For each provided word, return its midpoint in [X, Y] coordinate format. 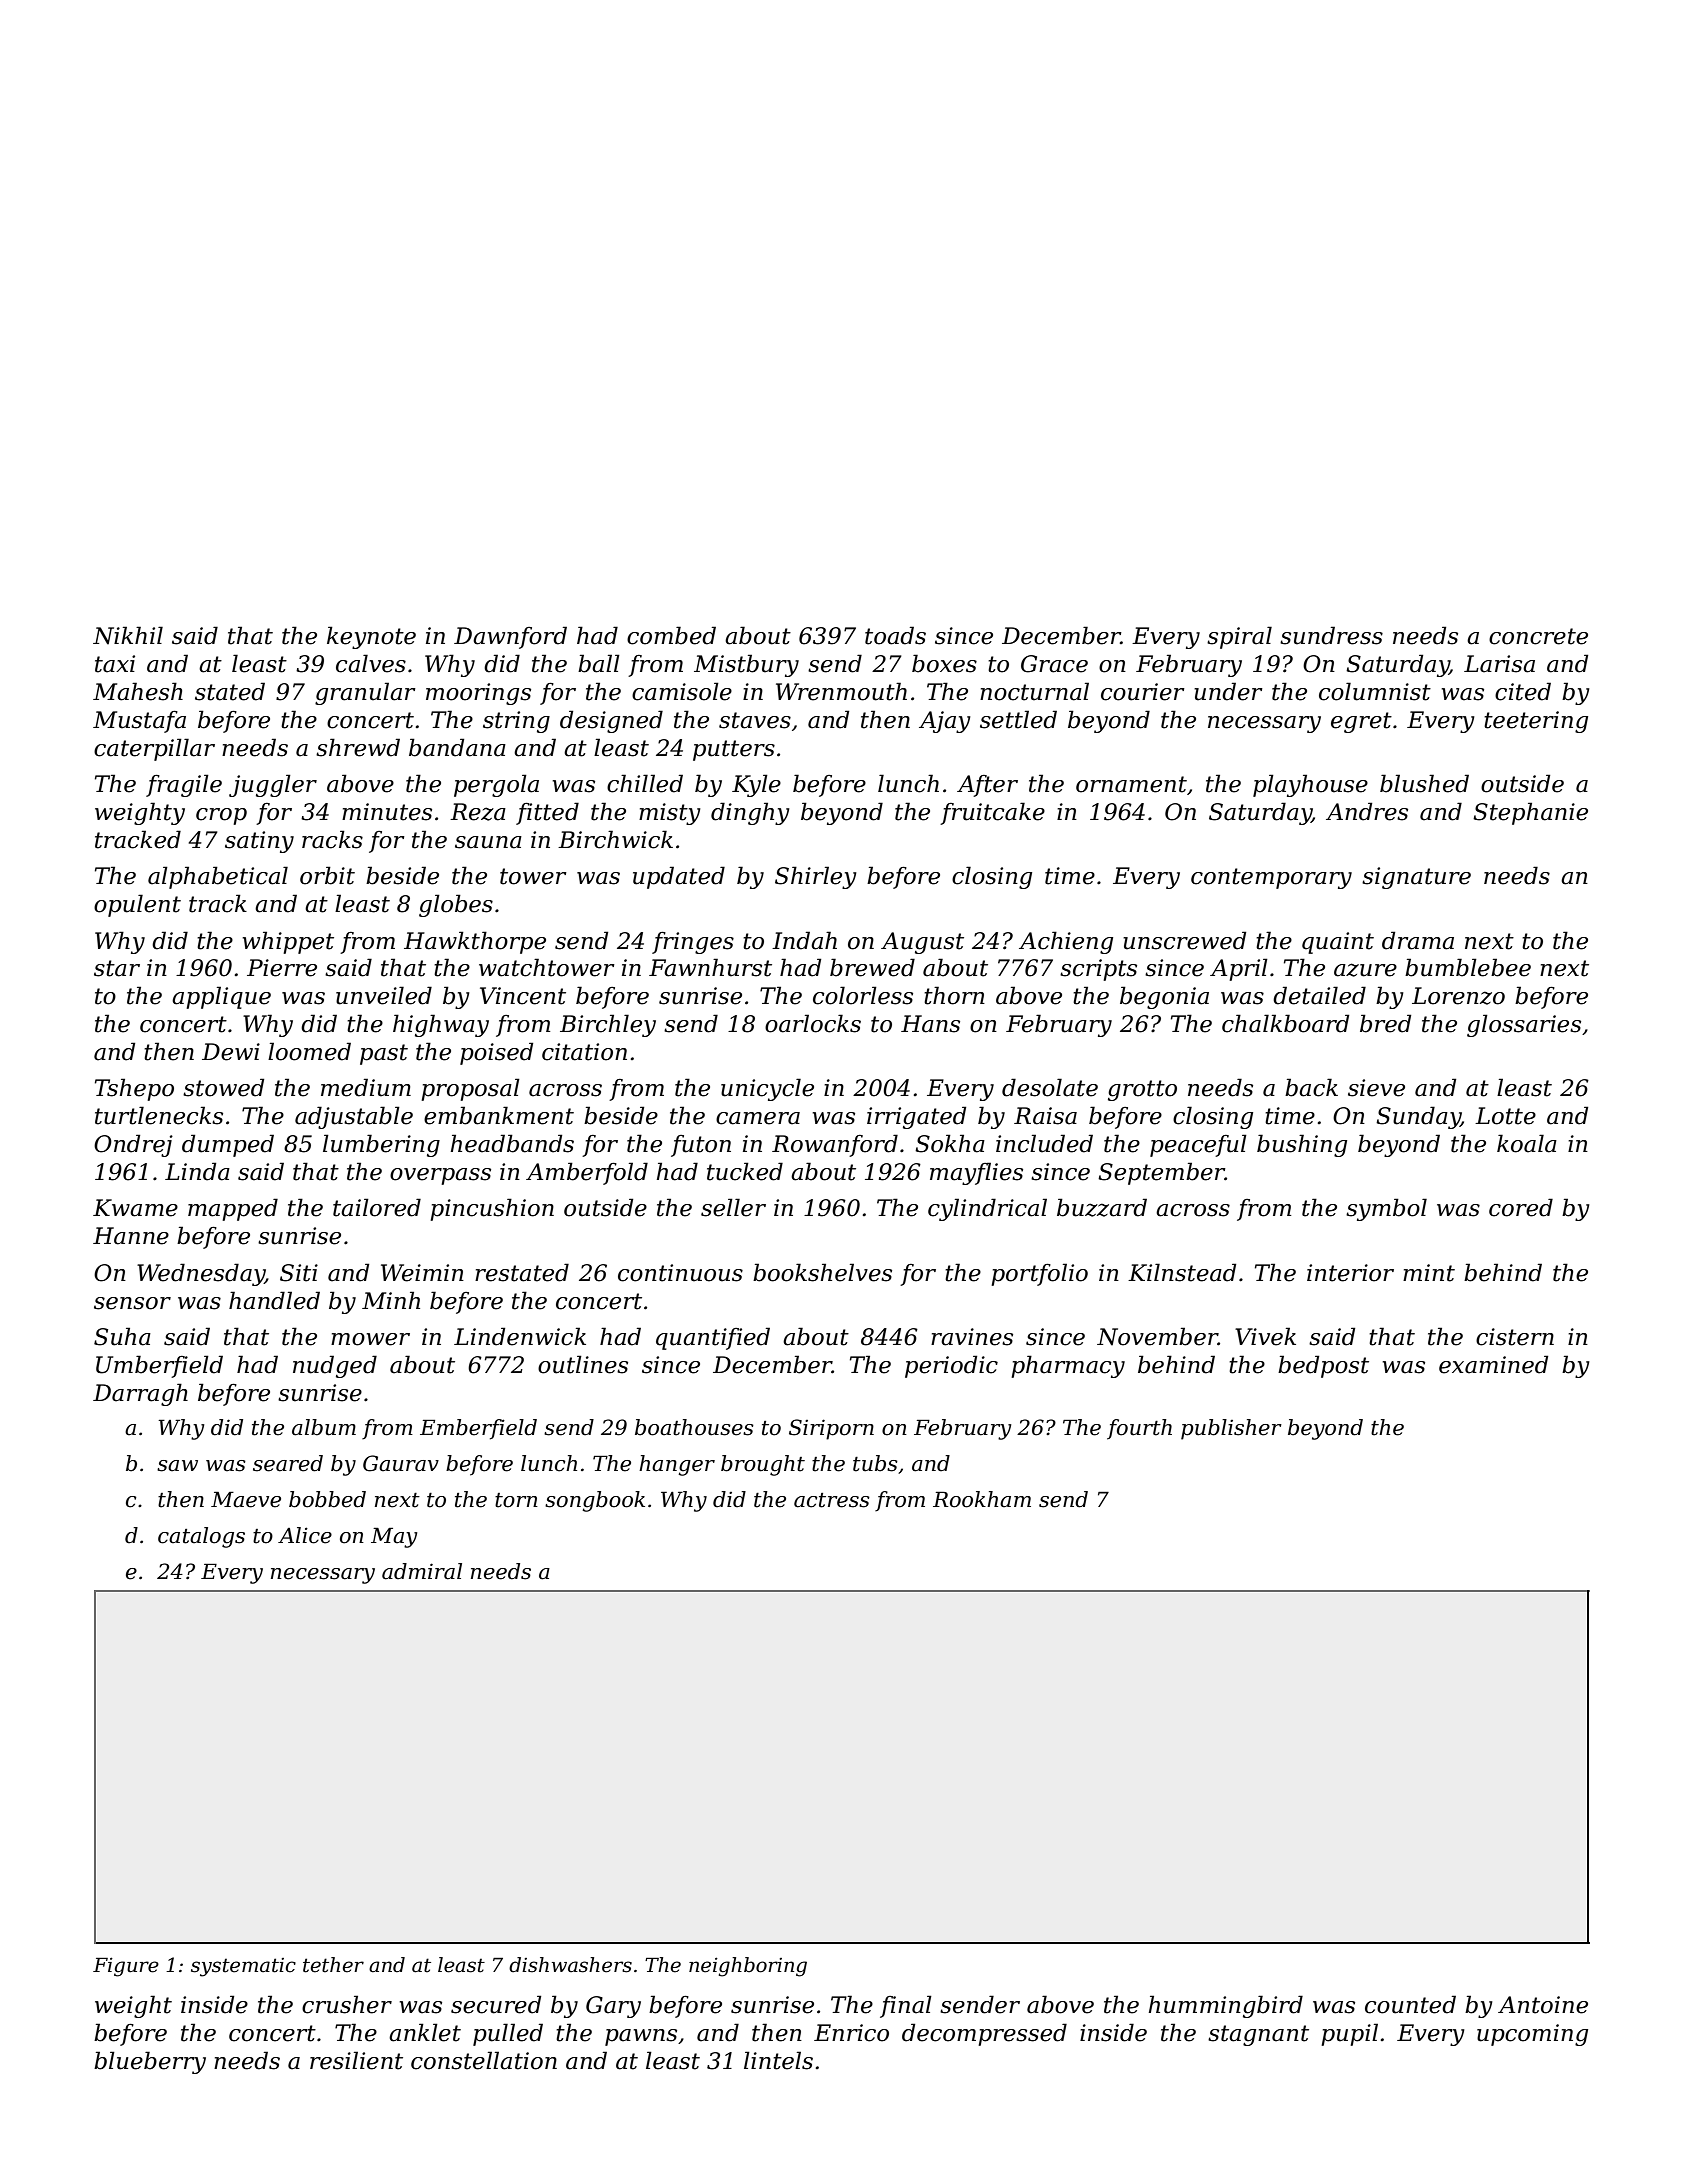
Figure [126, 1967]
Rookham [982, 1499]
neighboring [748, 1967]
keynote [371, 637]
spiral [1239, 637]
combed [671, 635]
